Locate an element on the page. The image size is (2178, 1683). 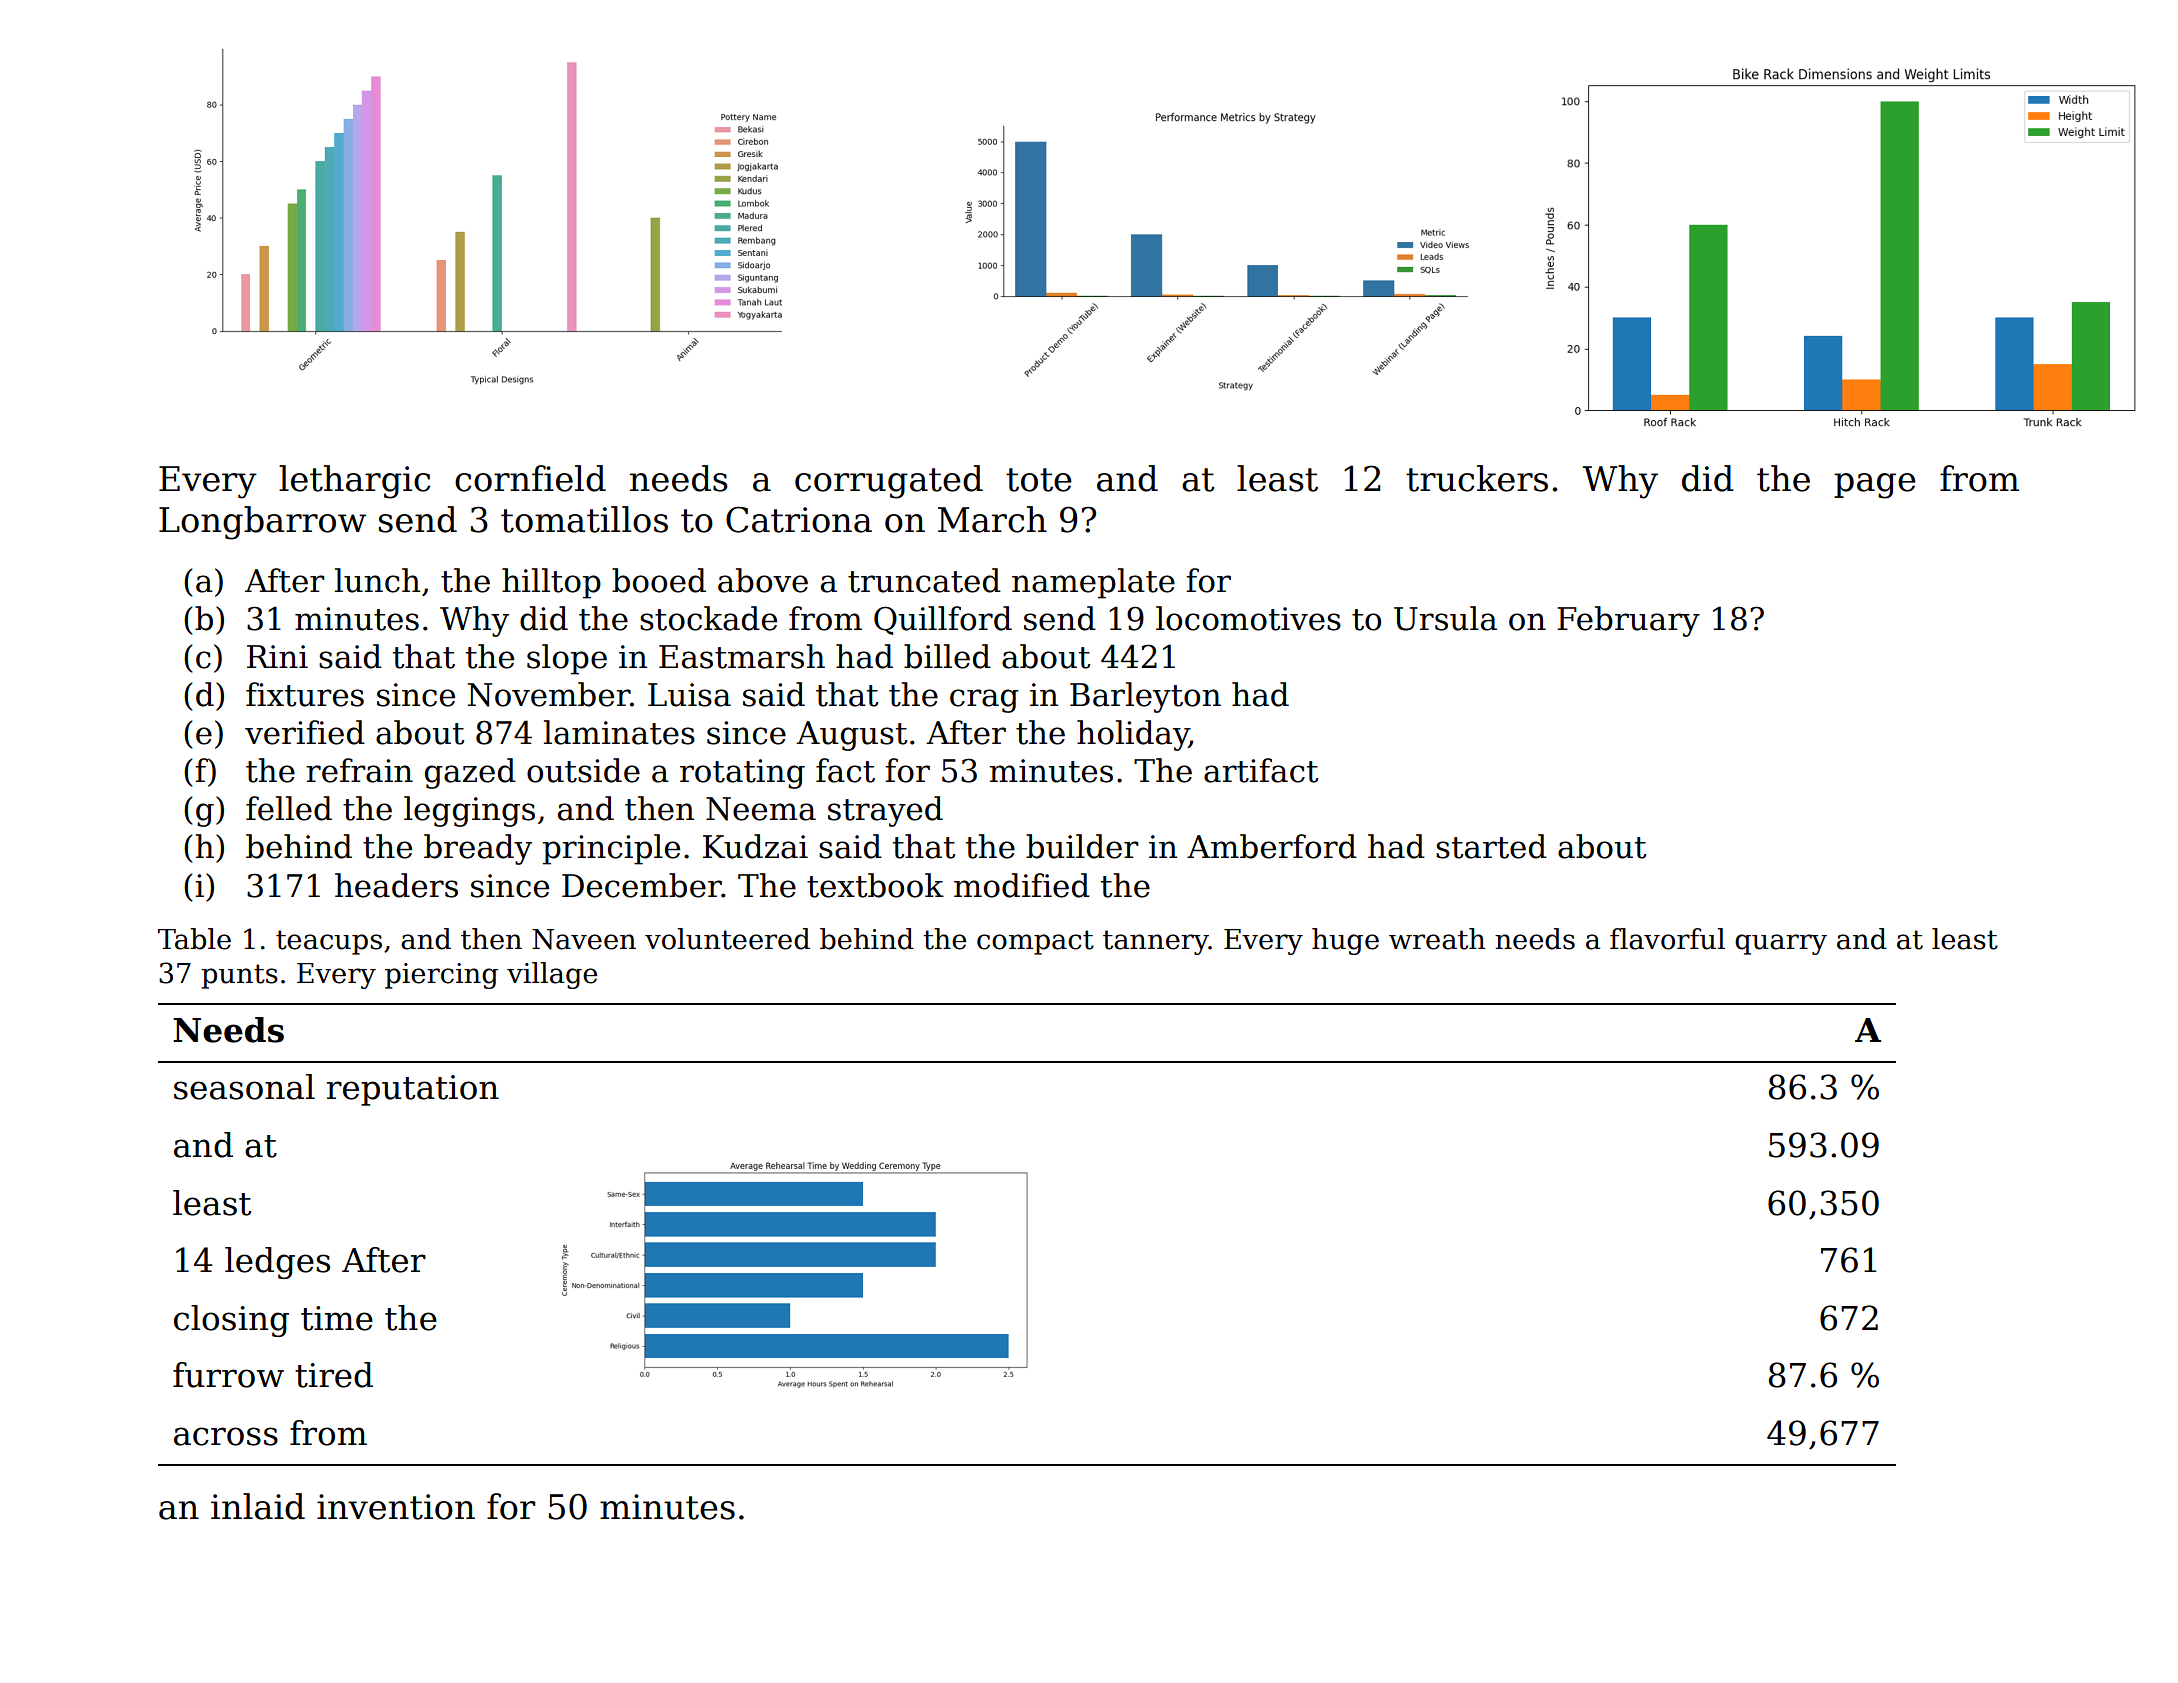
lunch is located at coordinates (377, 580).
